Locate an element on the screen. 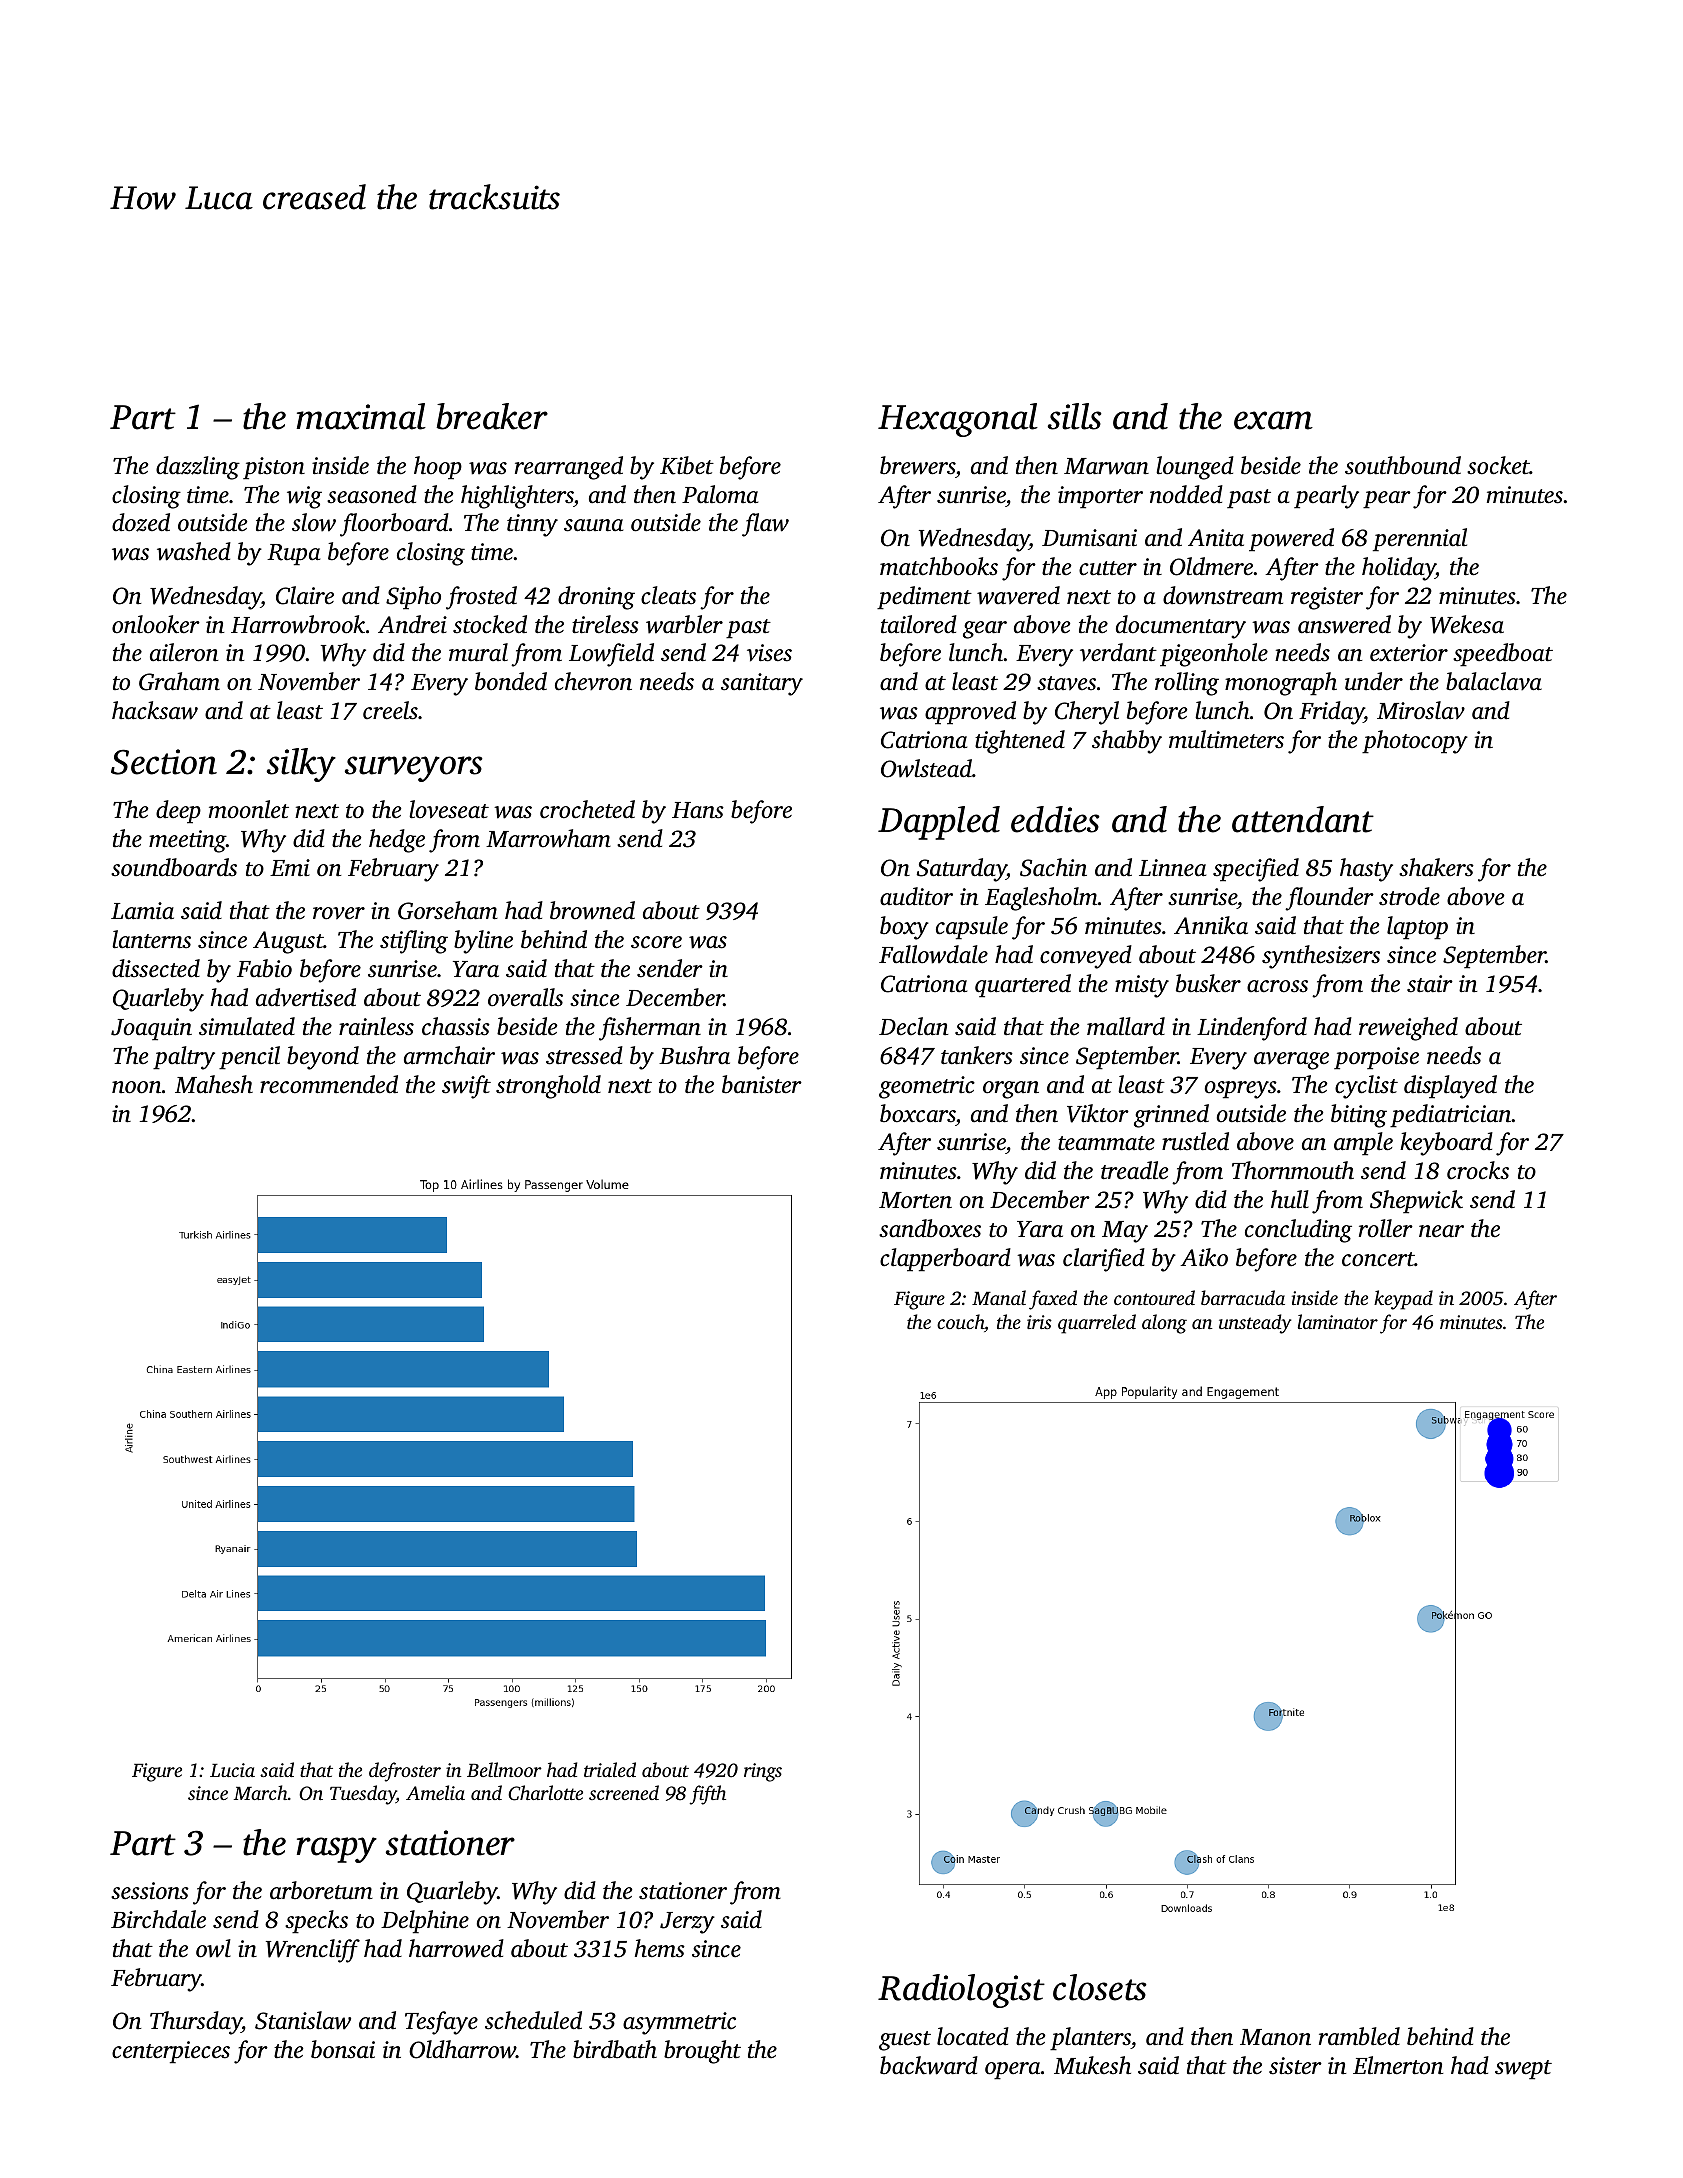 The image size is (1683, 2178). rings is located at coordinates (763, 1772).
